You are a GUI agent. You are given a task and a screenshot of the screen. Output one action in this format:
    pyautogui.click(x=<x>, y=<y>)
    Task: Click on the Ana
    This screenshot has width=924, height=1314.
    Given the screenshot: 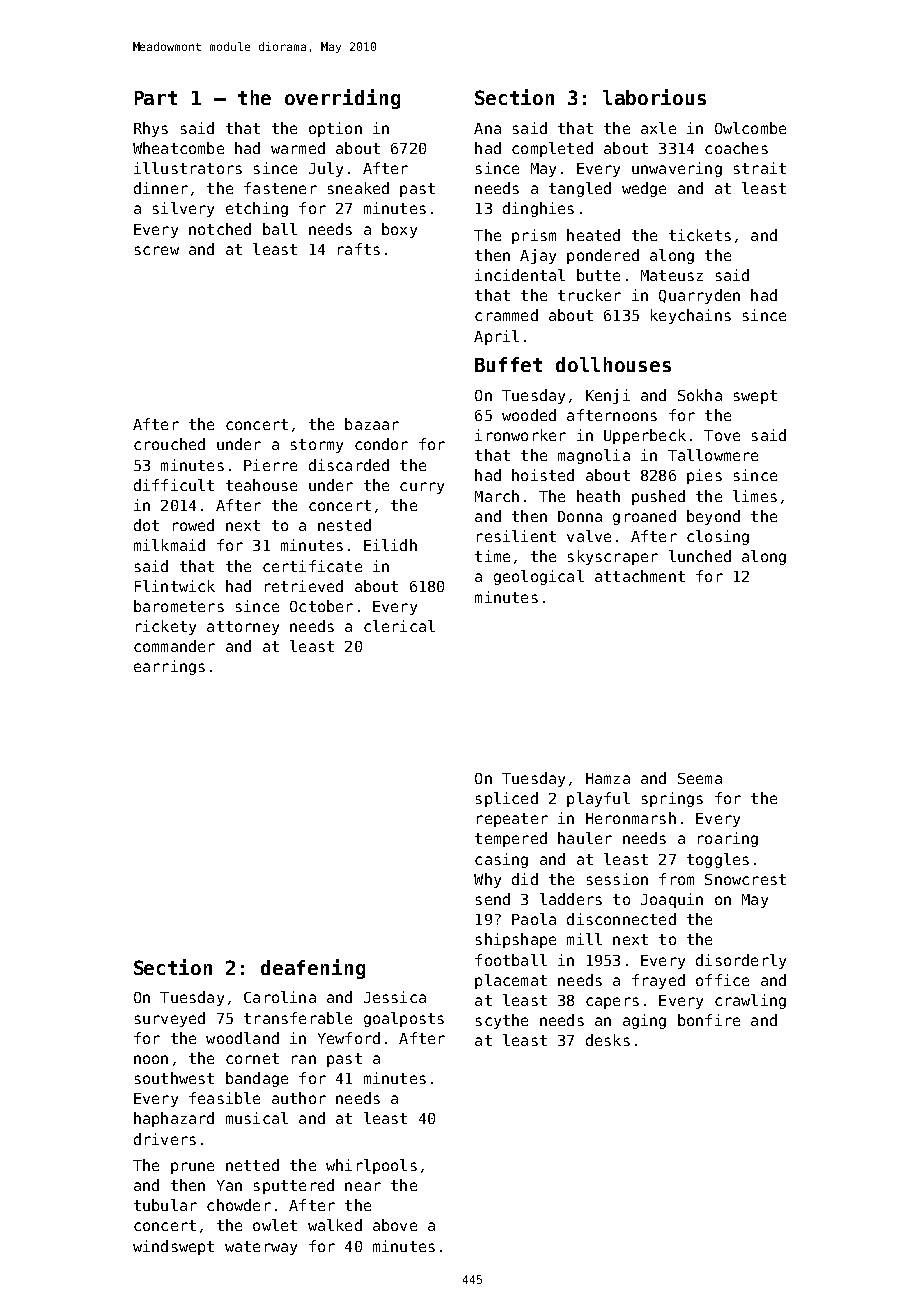 What is the action you would take?
    pyautogui.click(x=487, y=128)
